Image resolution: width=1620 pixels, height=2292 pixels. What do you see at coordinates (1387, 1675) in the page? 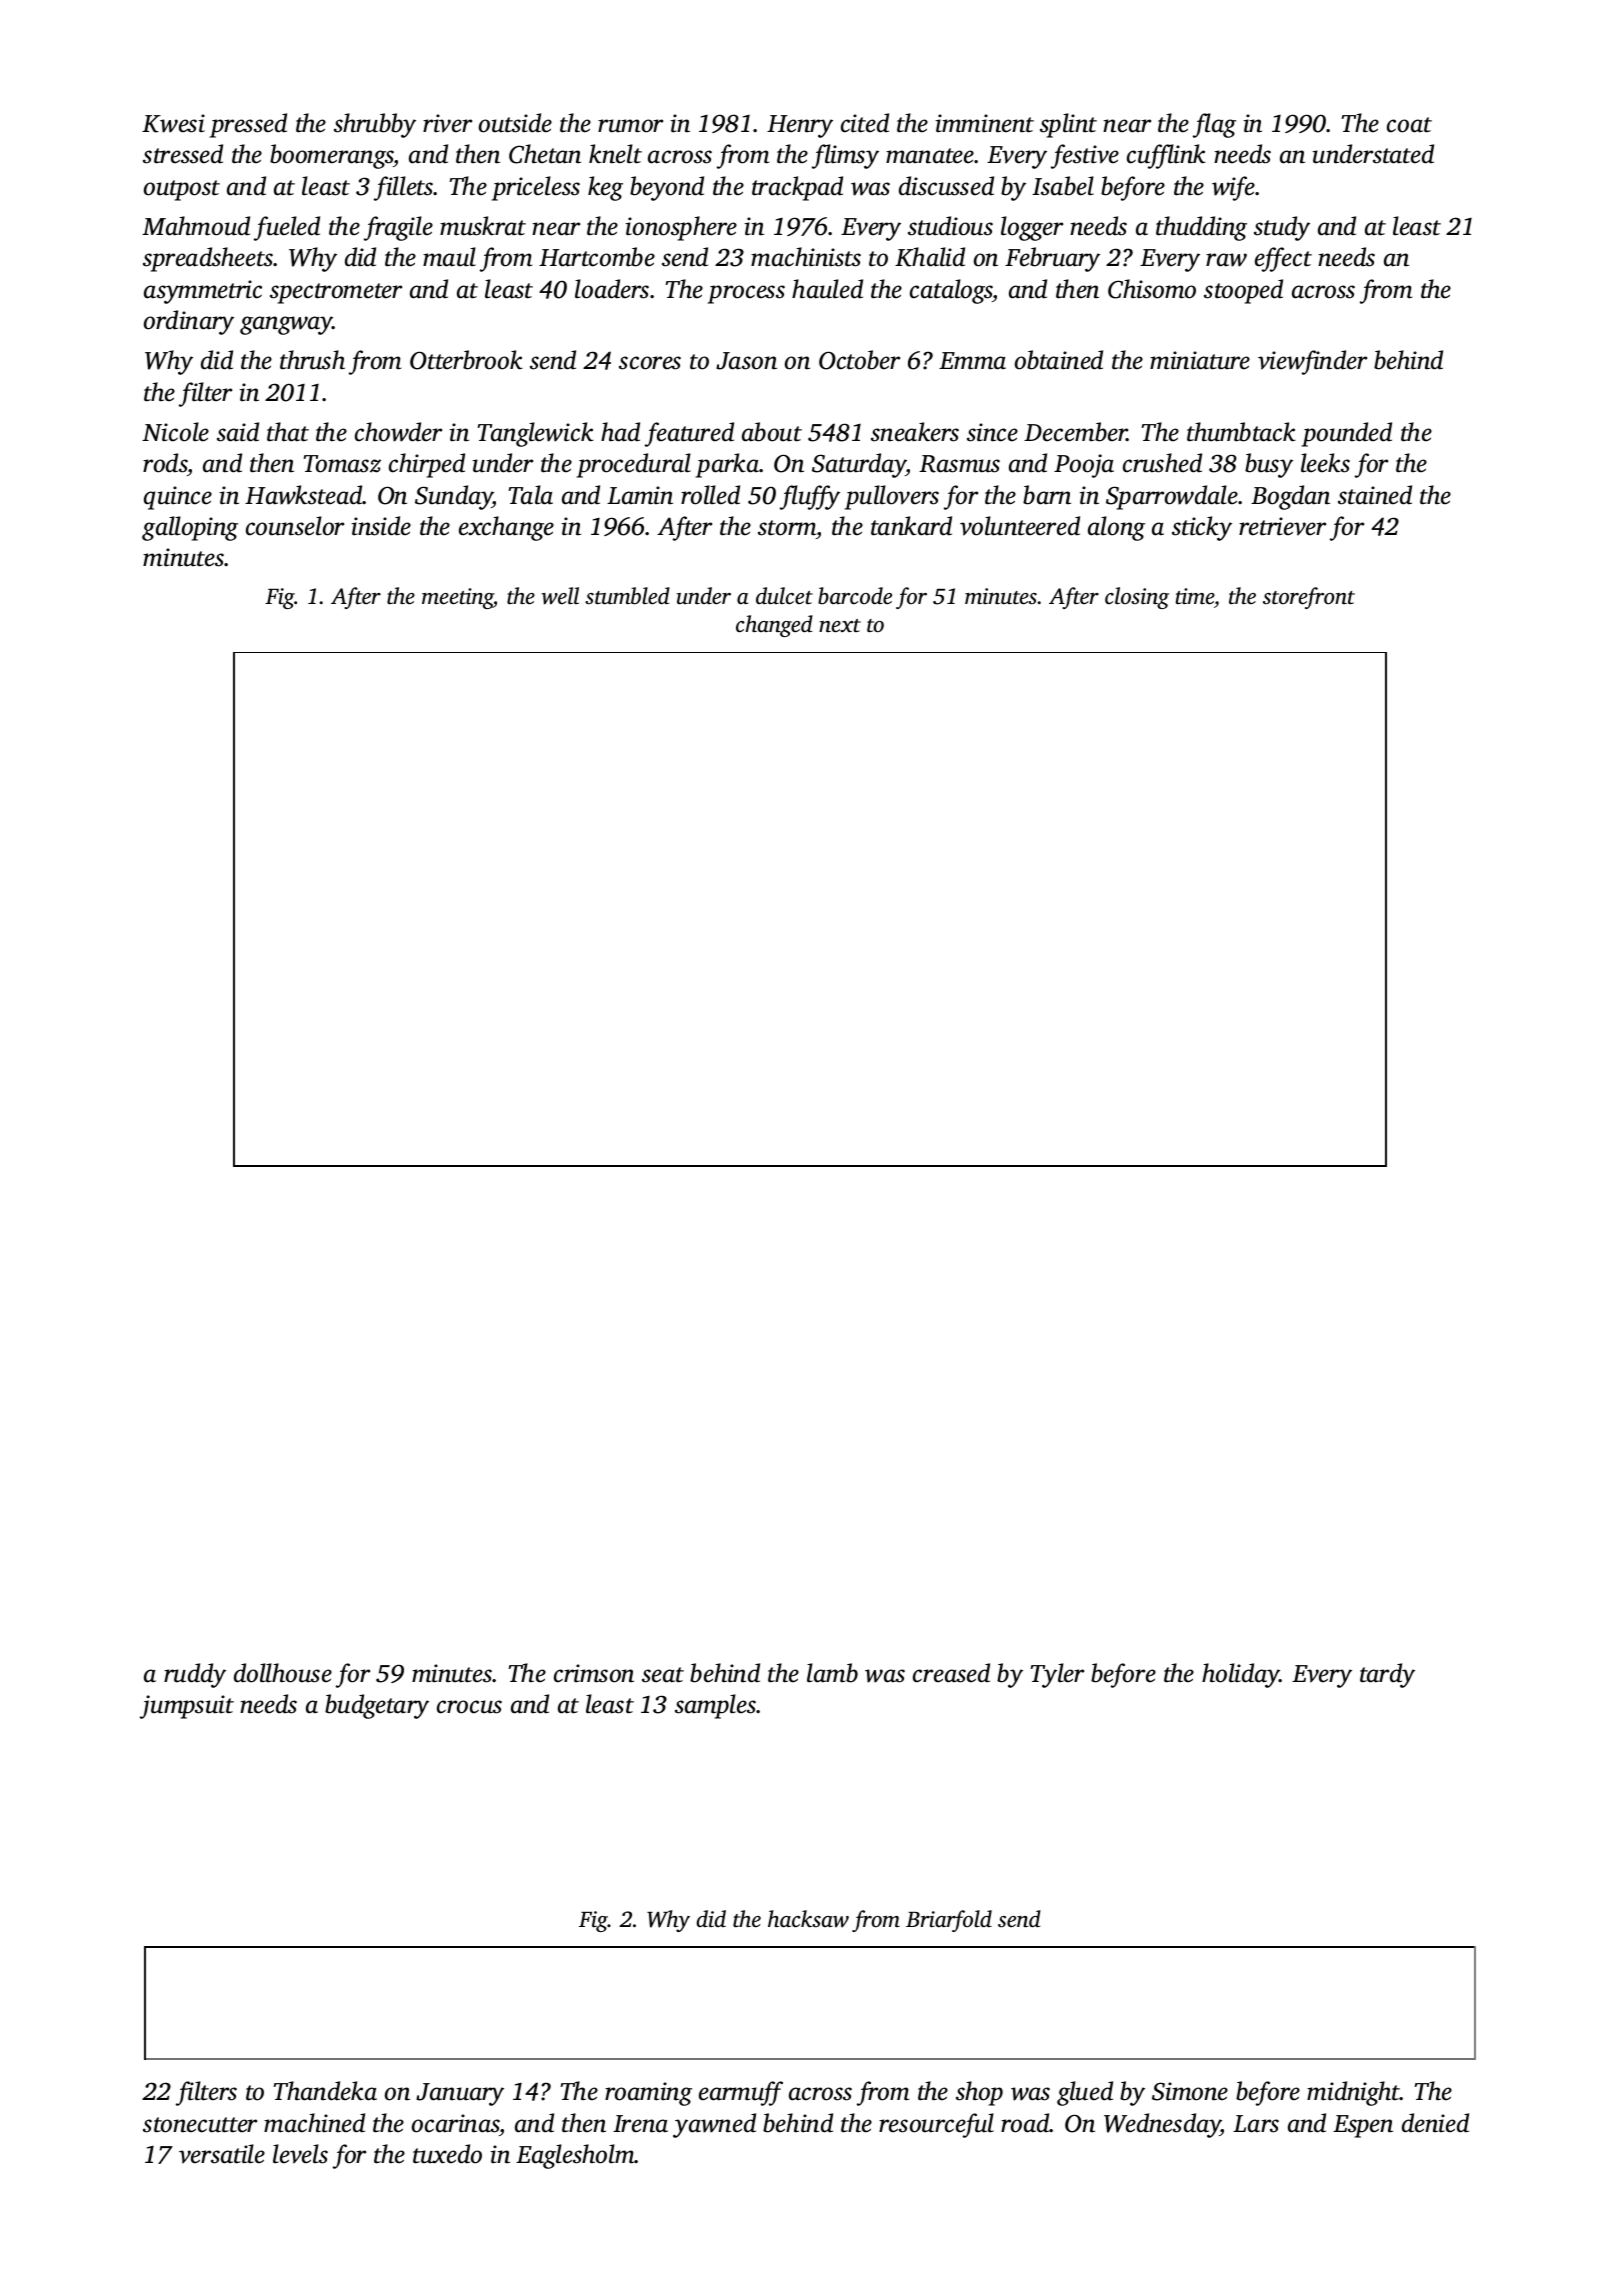
I see `tardy` at bounding box center [1387, 1675].
